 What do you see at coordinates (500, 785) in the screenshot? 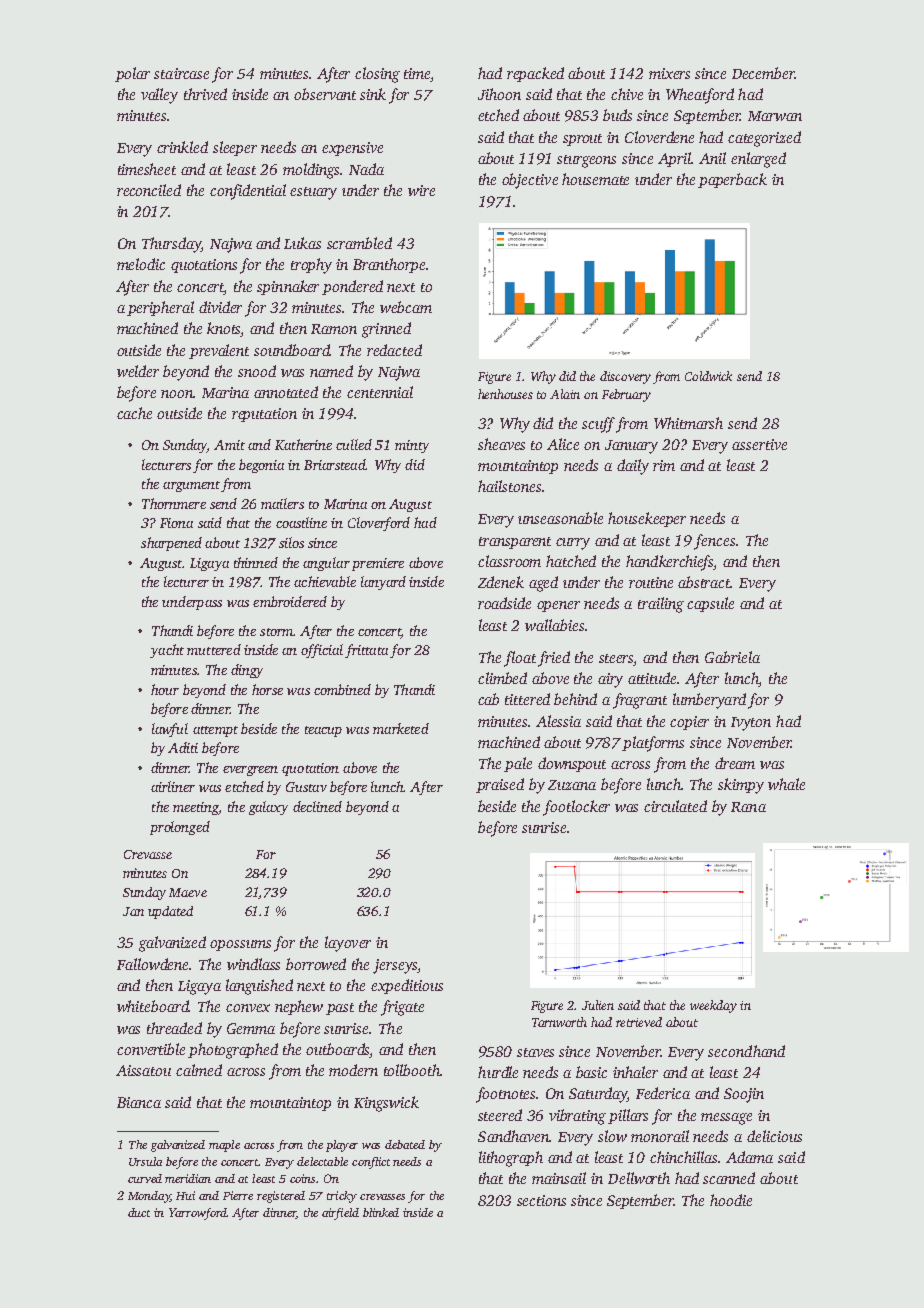
I see `praised` at bounding box center [500, 785].
